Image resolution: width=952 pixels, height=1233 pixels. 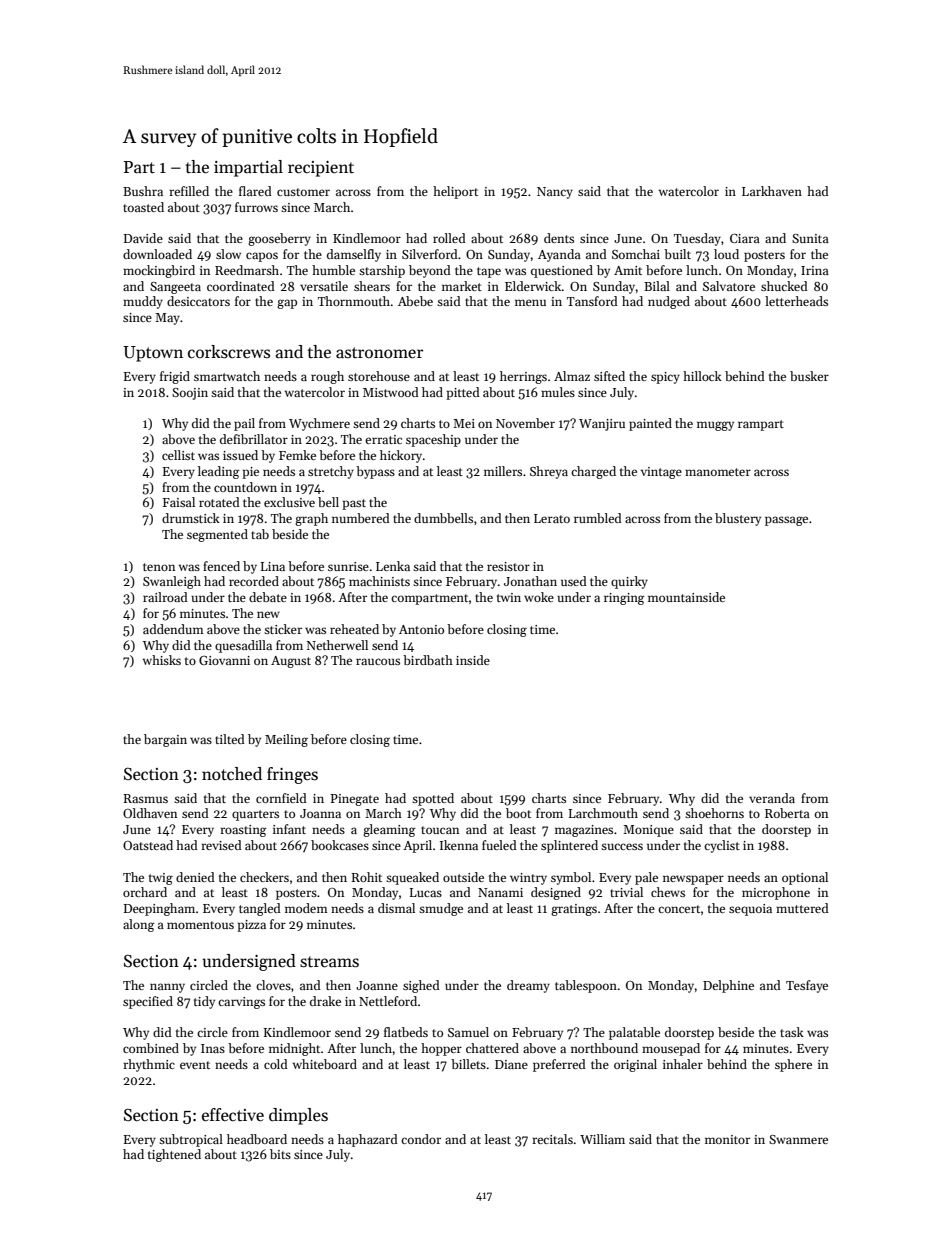 I want to click on tightened, so click(x=174, y=1155).
